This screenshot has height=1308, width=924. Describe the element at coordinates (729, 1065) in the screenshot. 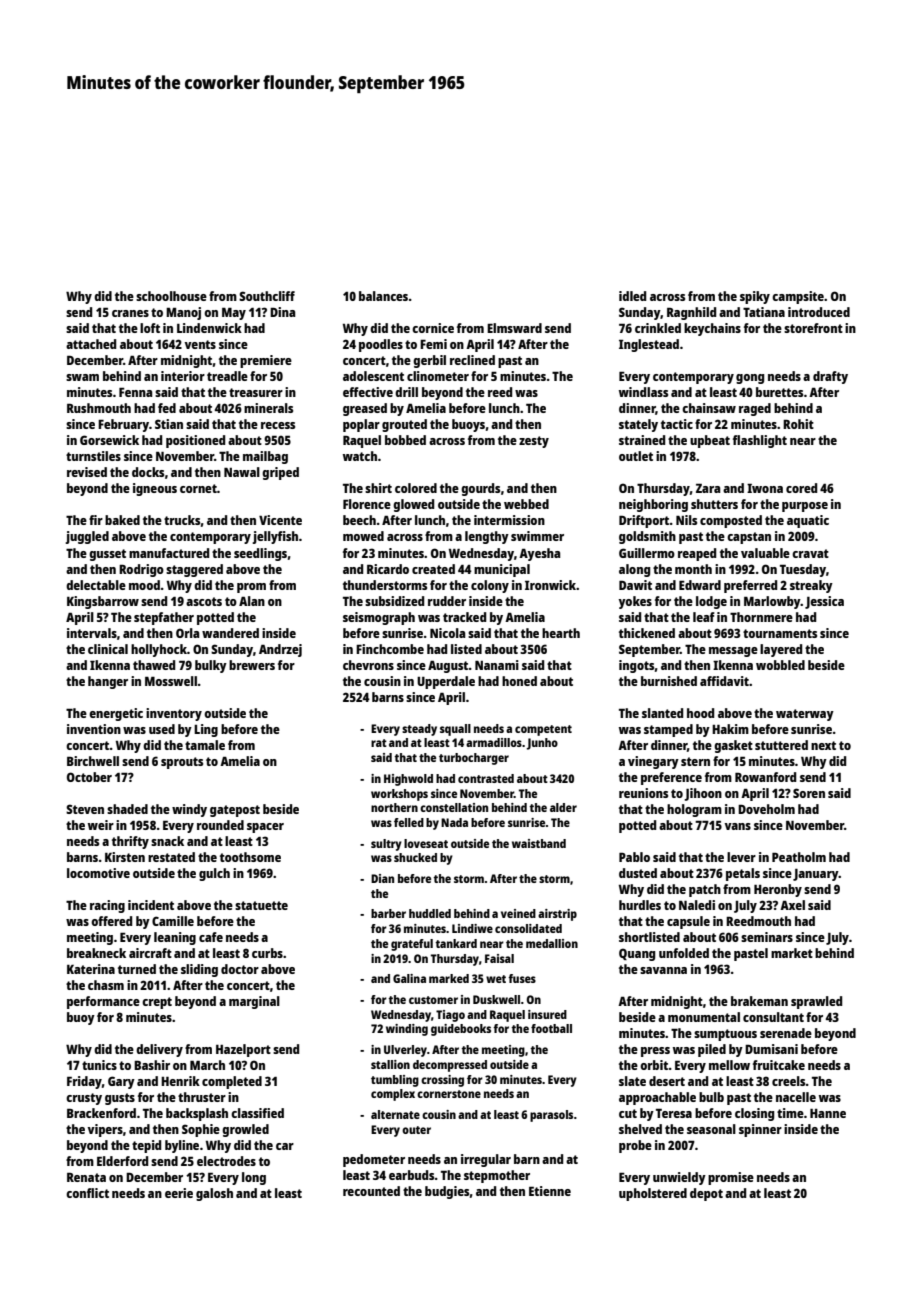

I see `mellow` at that location.
